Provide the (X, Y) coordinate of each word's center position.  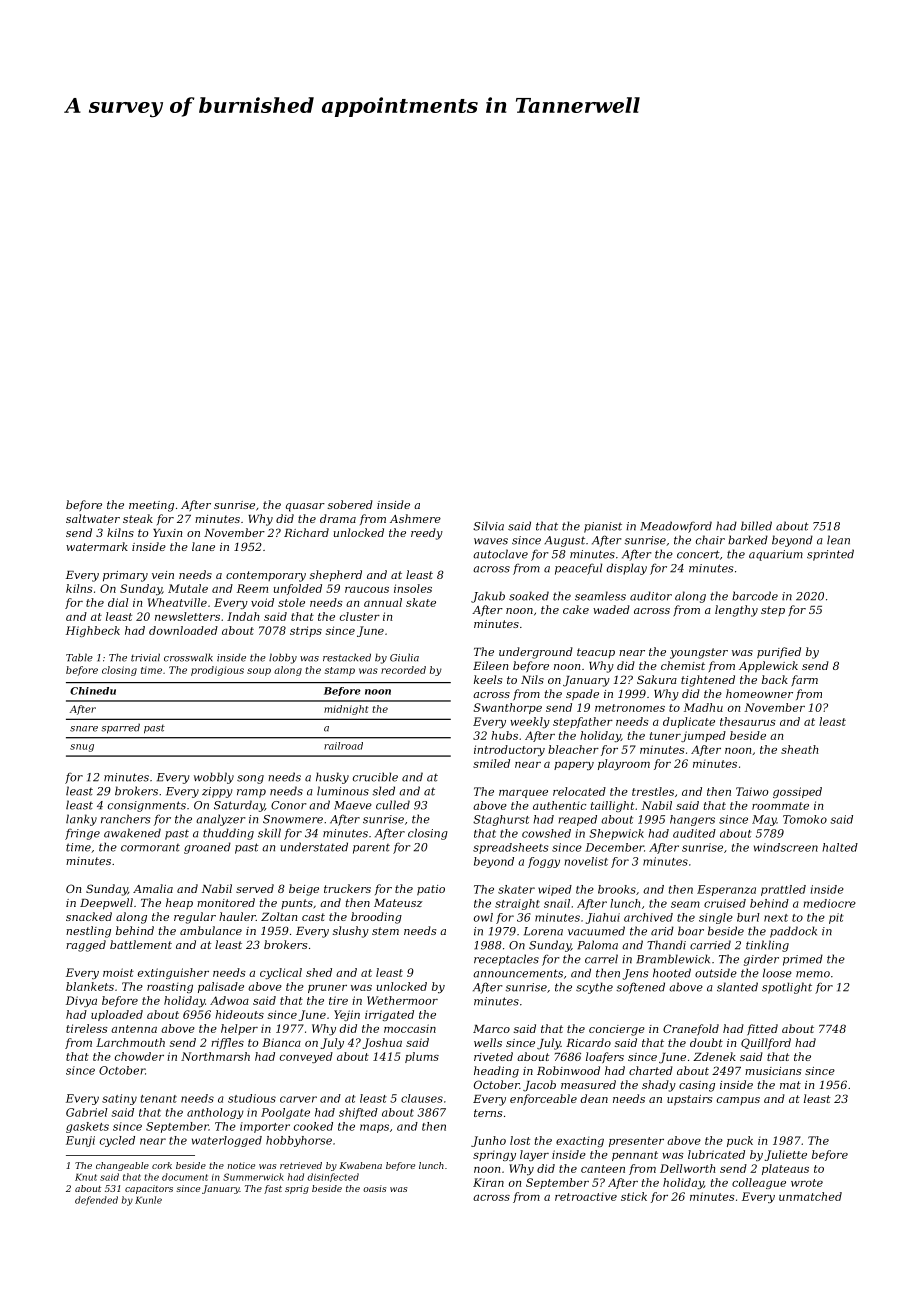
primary (125, 576)
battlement (141, 944)
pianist (603, 527)
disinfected (333, 1177)
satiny (119, 1099)
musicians (773, 1071)
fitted (762, 1029)
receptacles (506, 960)
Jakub (488, 597)
